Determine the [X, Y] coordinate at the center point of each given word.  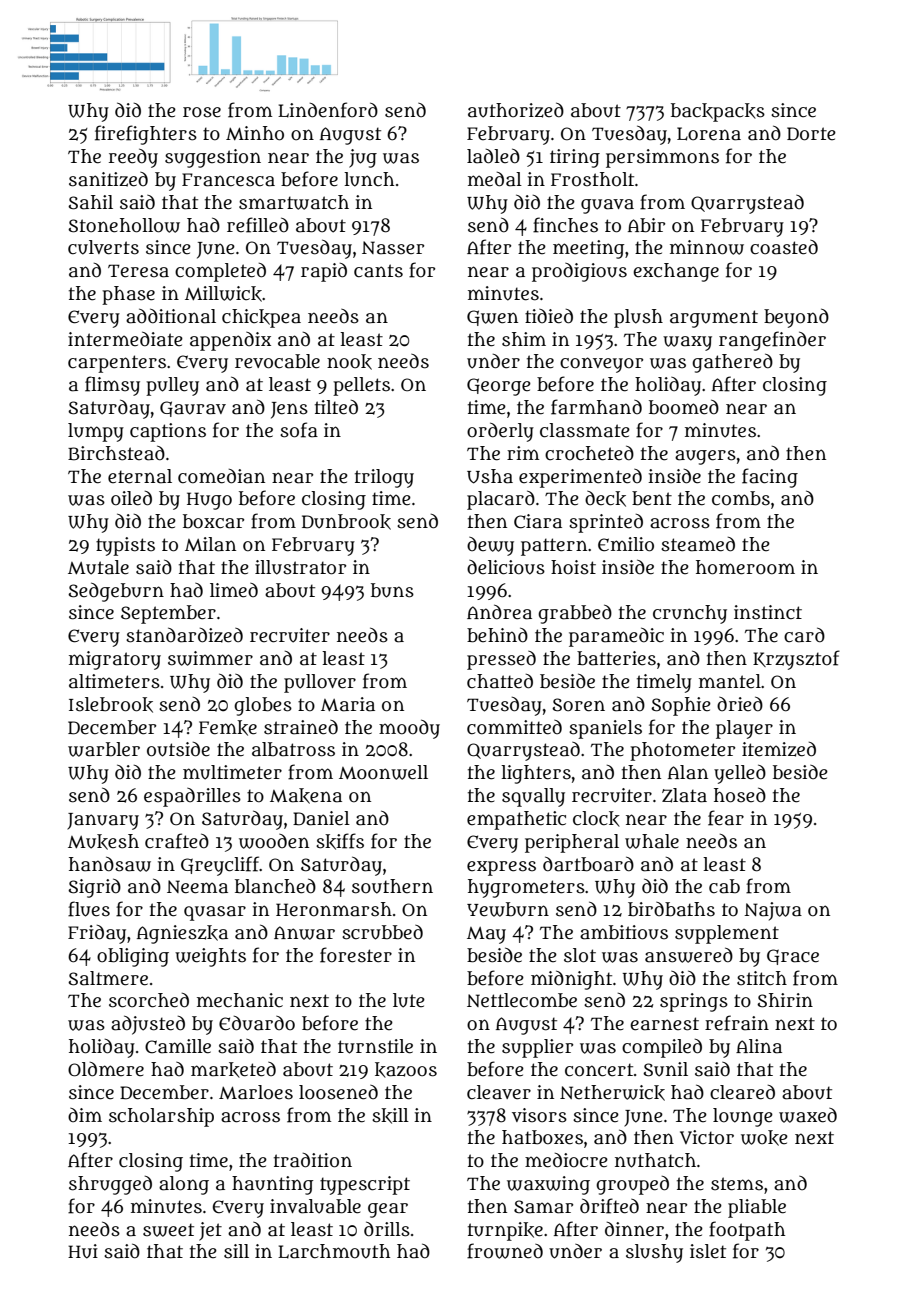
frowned [505, 1251]
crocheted [589, 453]
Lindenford [328, 110]
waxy [687, 343]
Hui [83, 1251]
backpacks [718, 112]
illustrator [300, 567]
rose [202, 112]
